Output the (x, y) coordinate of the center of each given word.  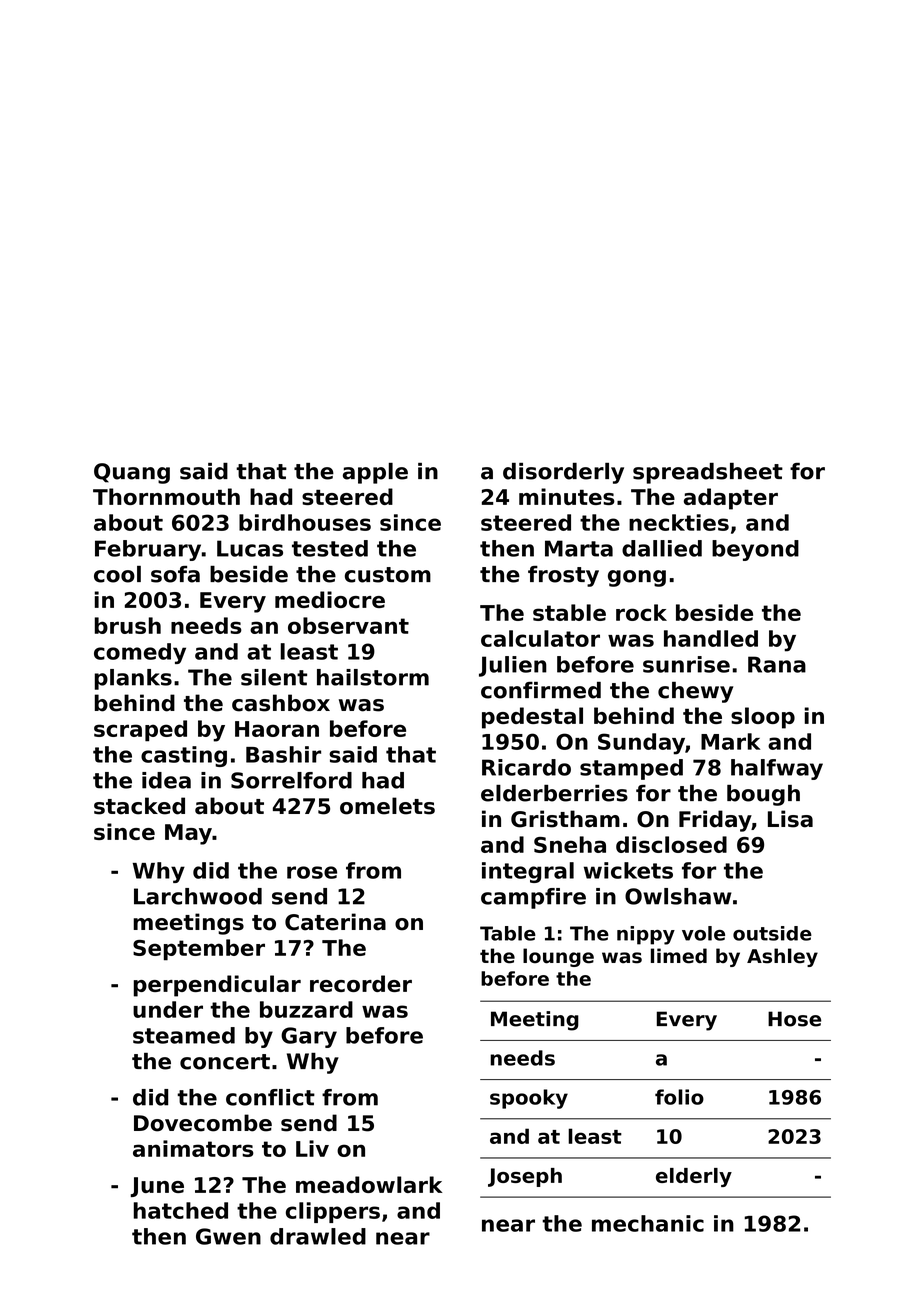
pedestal (532, 718)
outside (772, 933)
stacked (139, 806)
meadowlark (369, 1184)
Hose (794, 1019)
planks (133, 679)
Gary (309, 1037)
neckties (679, 522)
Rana (777, 664)
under (168, 1009)
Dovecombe (203, 1123)
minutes (567, 496)
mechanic (648, 1223)
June (157, 1187)
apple (375, 473)
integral (528, 872)
